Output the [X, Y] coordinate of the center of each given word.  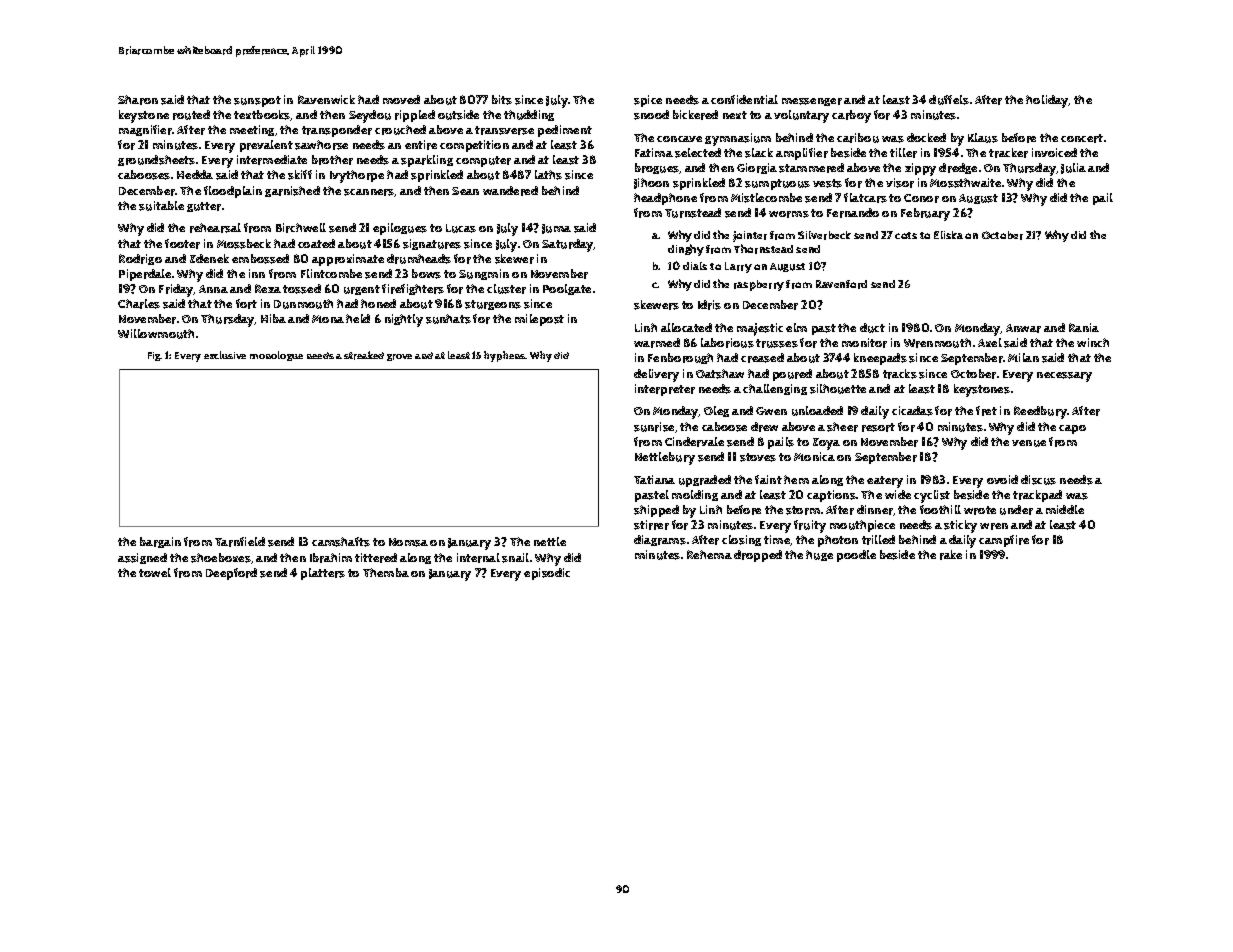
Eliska [948, 235]
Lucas [461, 228]
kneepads [880, 359]
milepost [539, 320]
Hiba [273, 318]
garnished [292, 191]
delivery [656, 375]
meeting [252, 130]
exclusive [225, 355]
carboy [851, 116]
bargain [160, 542]
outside [458, 115]
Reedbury [1040, 412]
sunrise [654, 427]
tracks [900, 374]
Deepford [231, 574]
